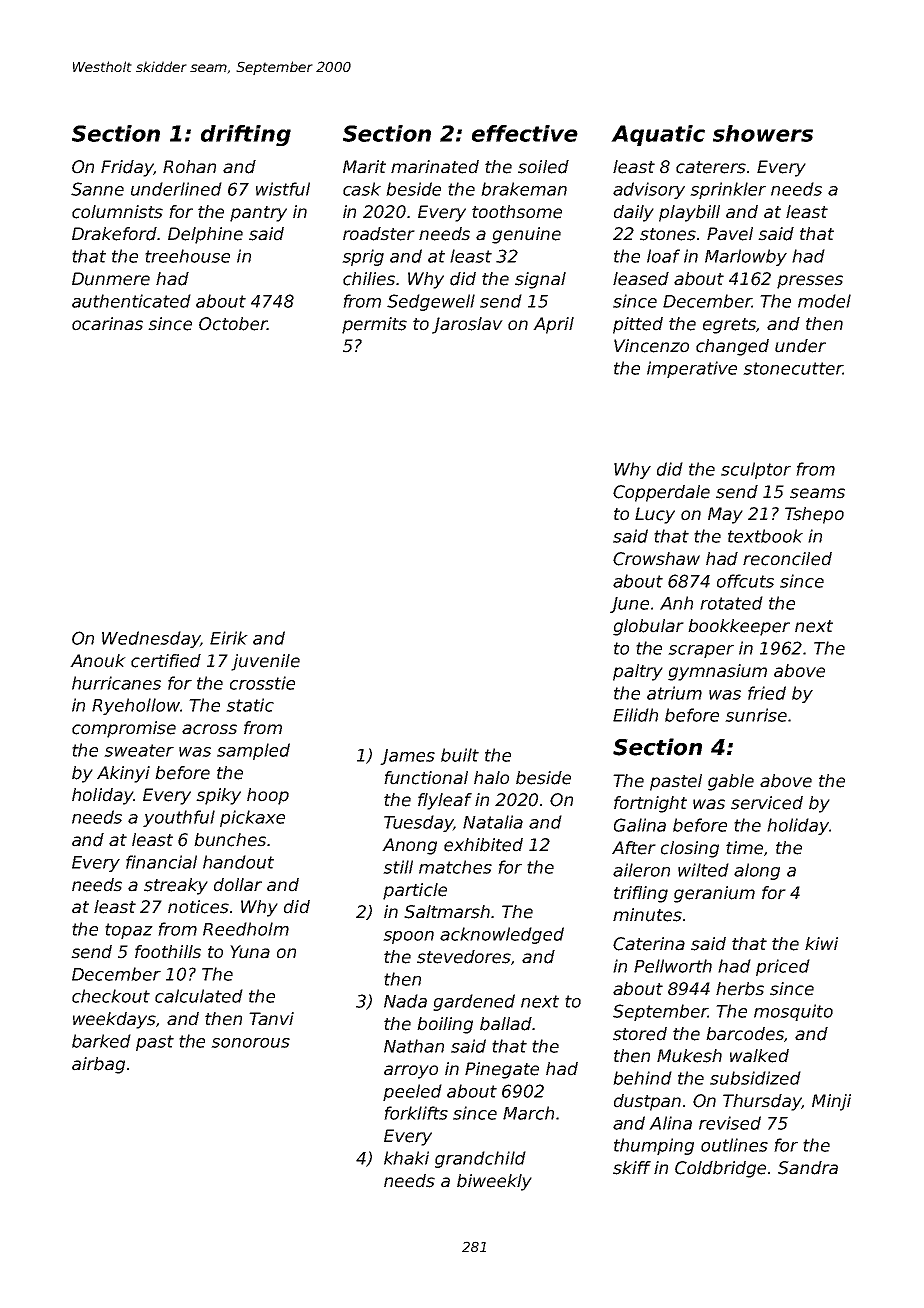 The height and width of the document is (1308, 924). What do you see at coordinates (97, 189) in the document?
I see `Sanne` at bounding box center [97, 189].
